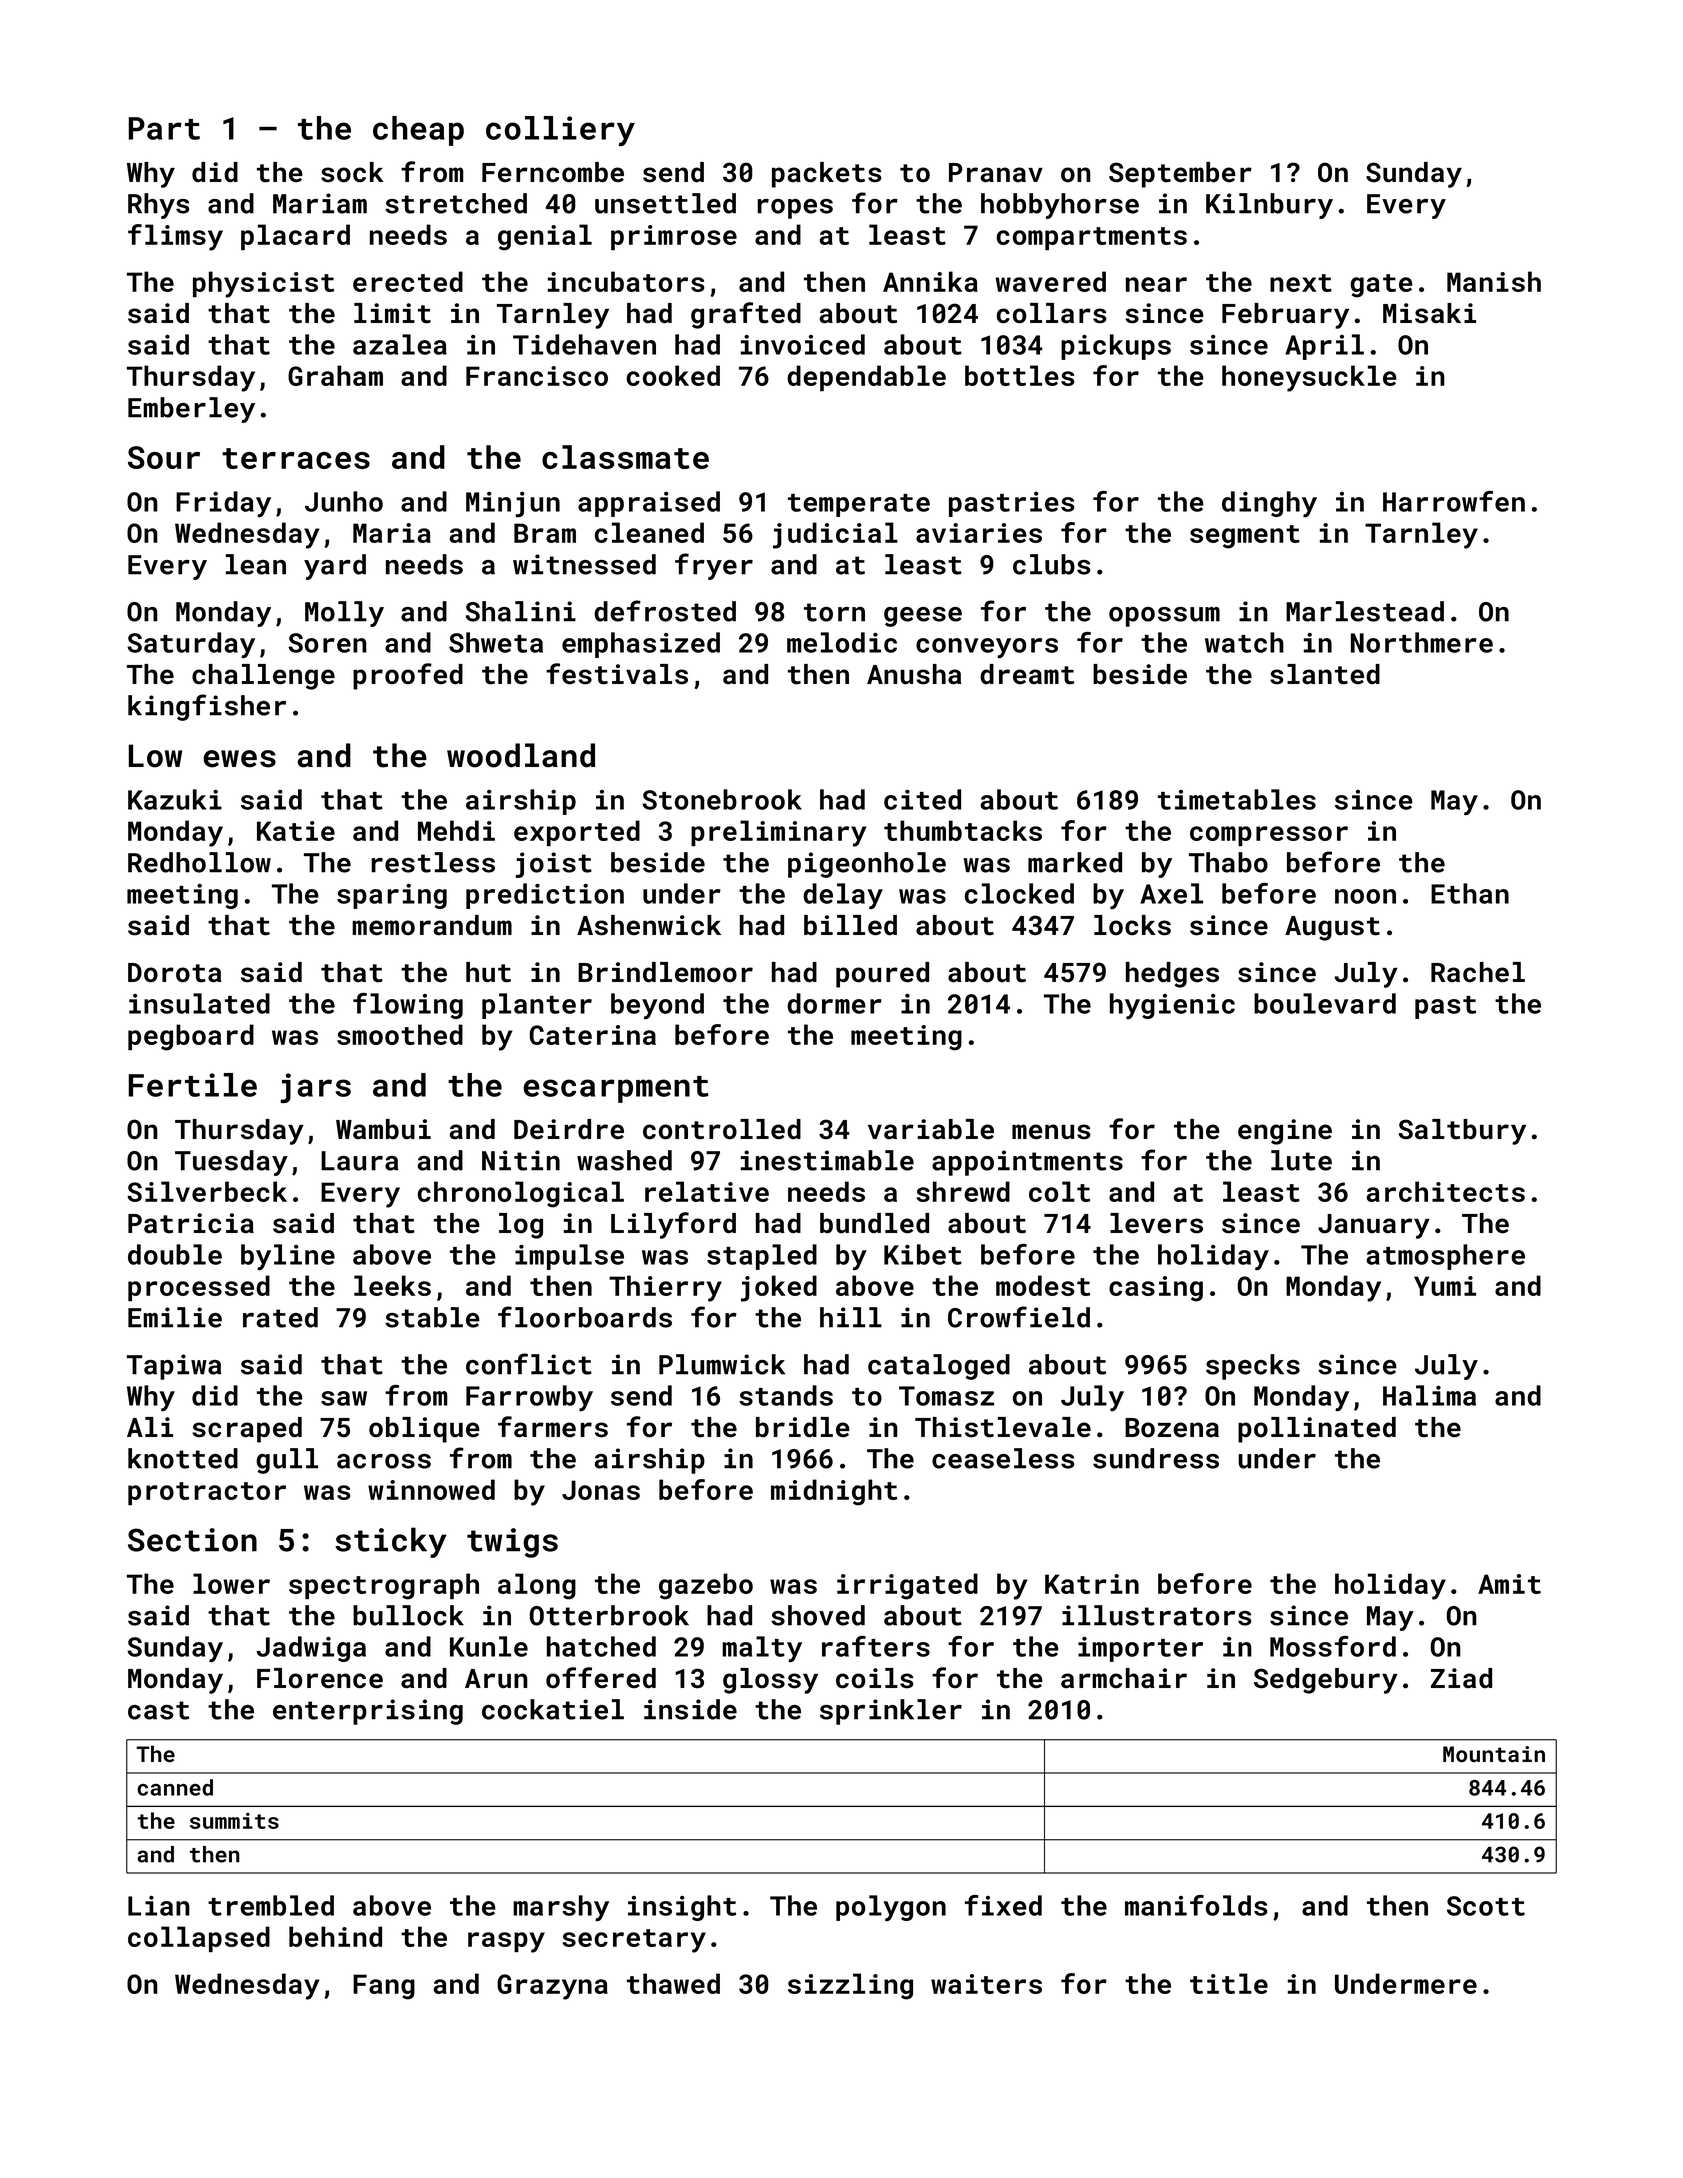 The height and width of the screenshot is (2178, 1683). What do you see at coordinates (175, 1317) in the screenshot?
I see `Emilie` at bounding box center [175, 1317].
